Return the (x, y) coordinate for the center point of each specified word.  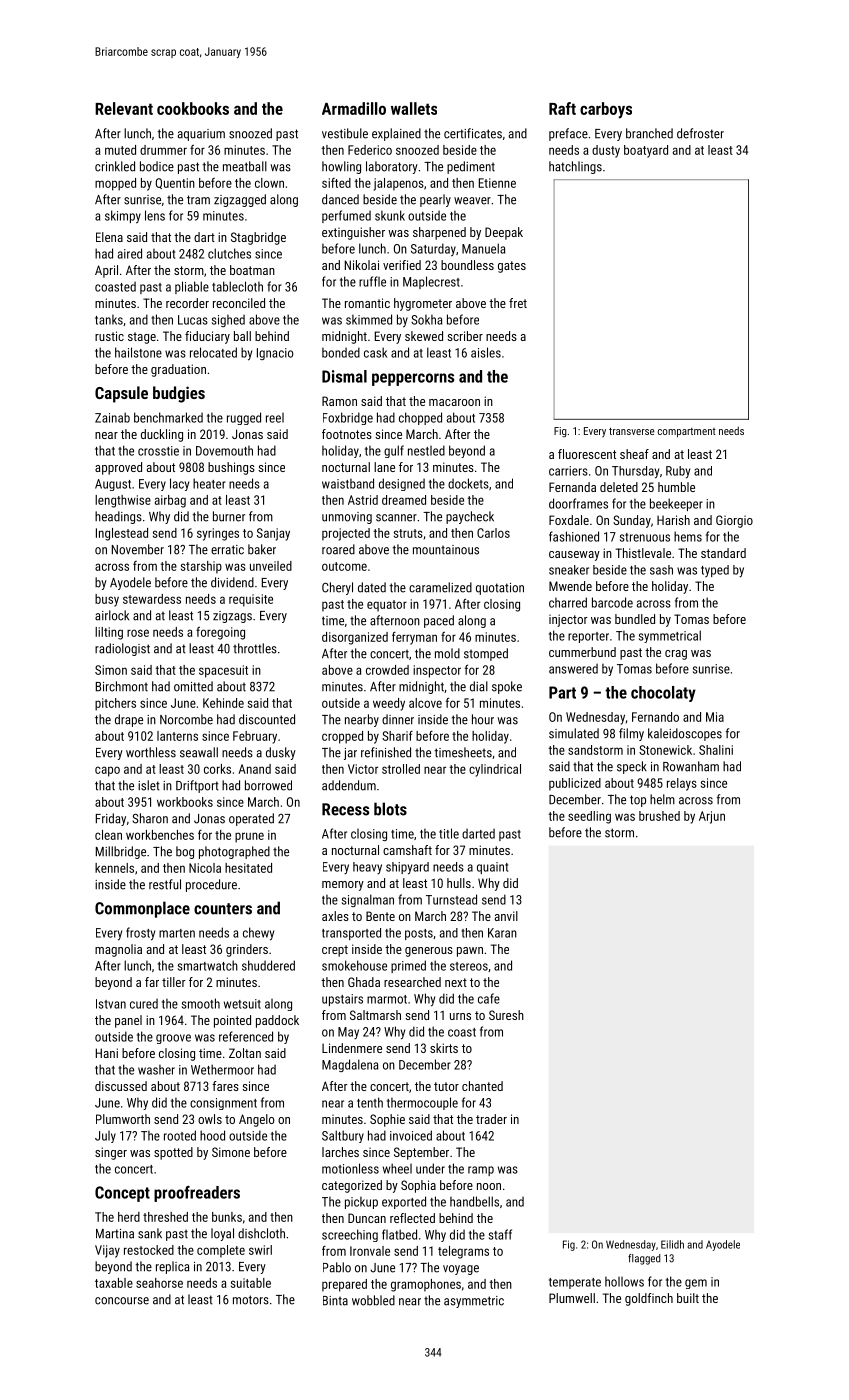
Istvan (111, 1004)
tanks (109, 319)
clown (269, 183)
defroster (700, 133)
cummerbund (582, 652)
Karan (502, 933)
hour (483, 719)
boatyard (646, 151)
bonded (341, 352)
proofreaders (197, 1194)
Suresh (506, 1015)
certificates (473, 133)
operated (251, 819)
